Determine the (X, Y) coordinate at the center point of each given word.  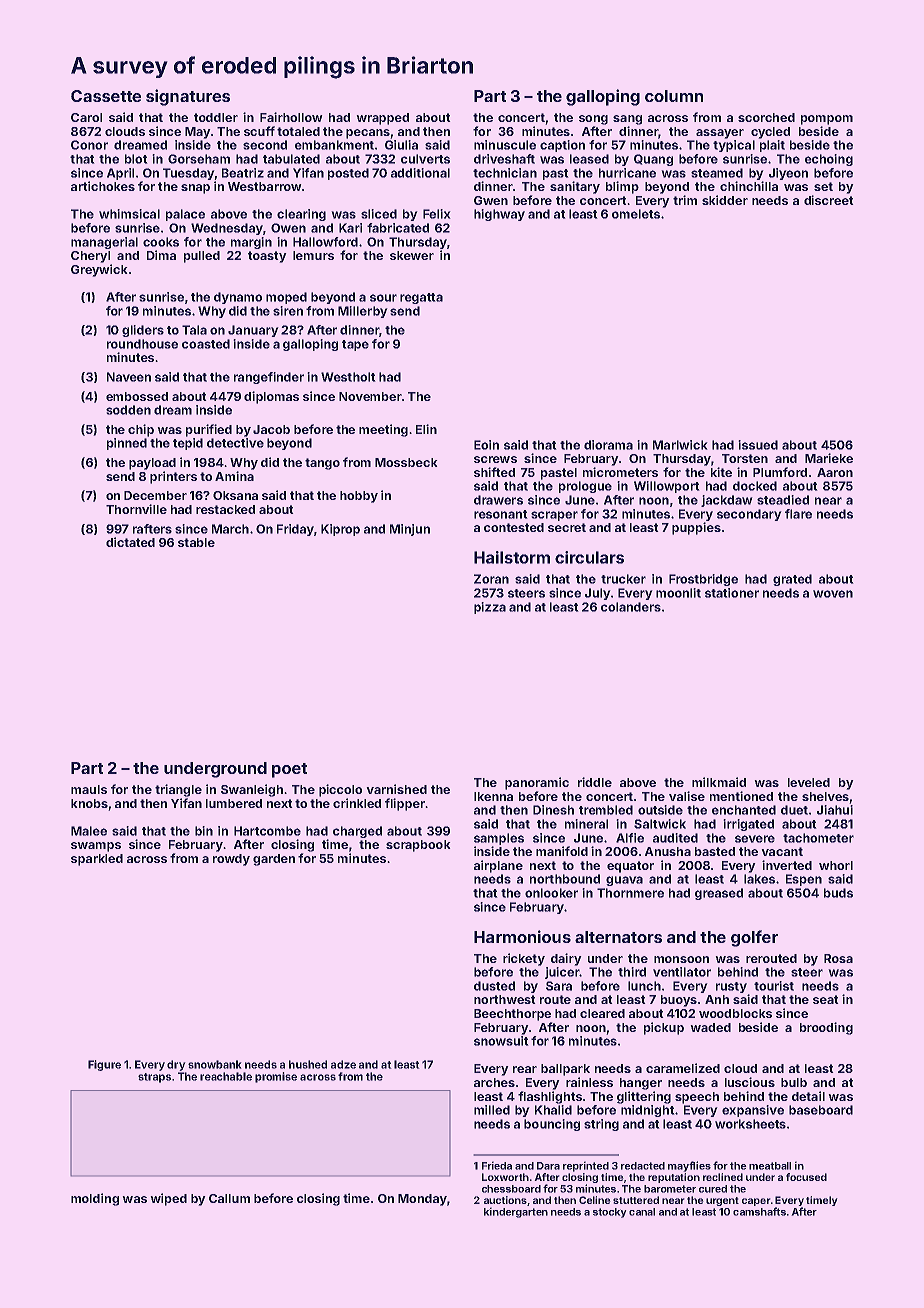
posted (348, 174)
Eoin (486, 445)
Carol (86, 117)
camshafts (759, 1211)
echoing (829, 160)
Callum (229, 1198)
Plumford (780, 472)
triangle (178, 790)
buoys (679, 1001)
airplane (498, 866)
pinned (127, 444)
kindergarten (516, 1213)
